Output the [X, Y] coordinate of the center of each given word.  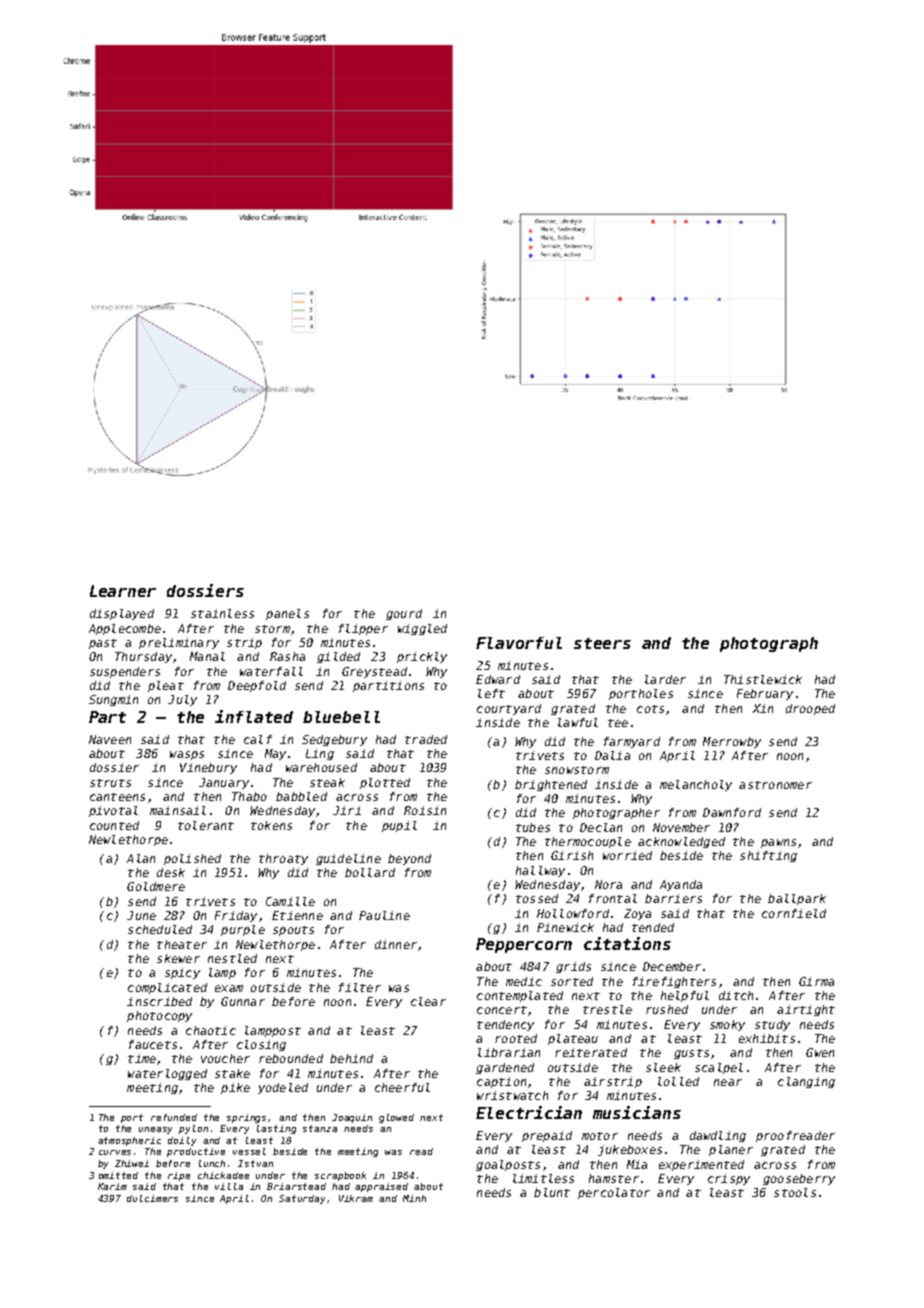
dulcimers [152, 1198]
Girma [816, 981]
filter [360, 987]
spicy [182, 973]
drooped [810, 709]
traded [426, 739]
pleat [166, 686]
